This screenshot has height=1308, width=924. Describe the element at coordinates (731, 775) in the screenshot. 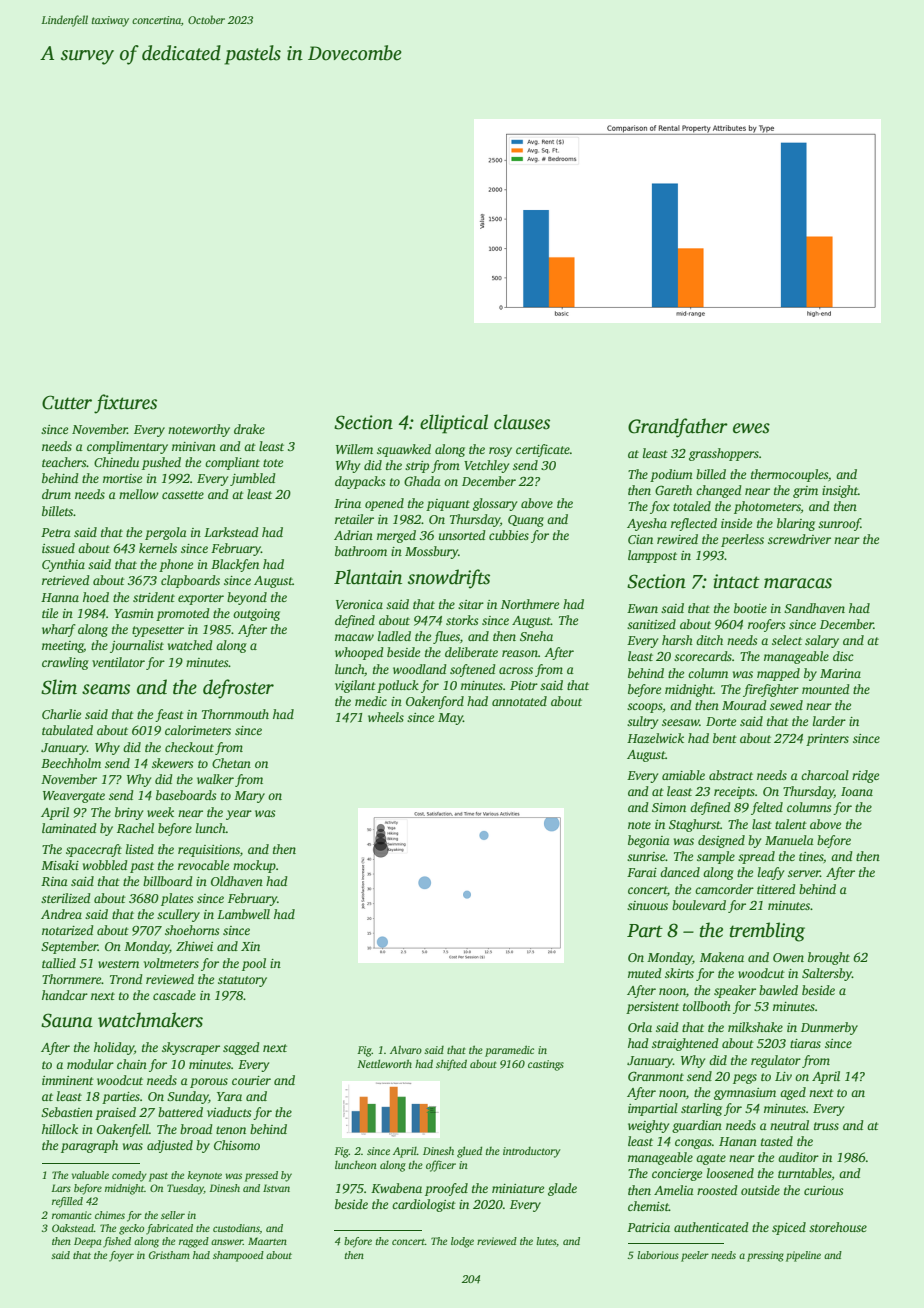

I see `abstract` at that location.
